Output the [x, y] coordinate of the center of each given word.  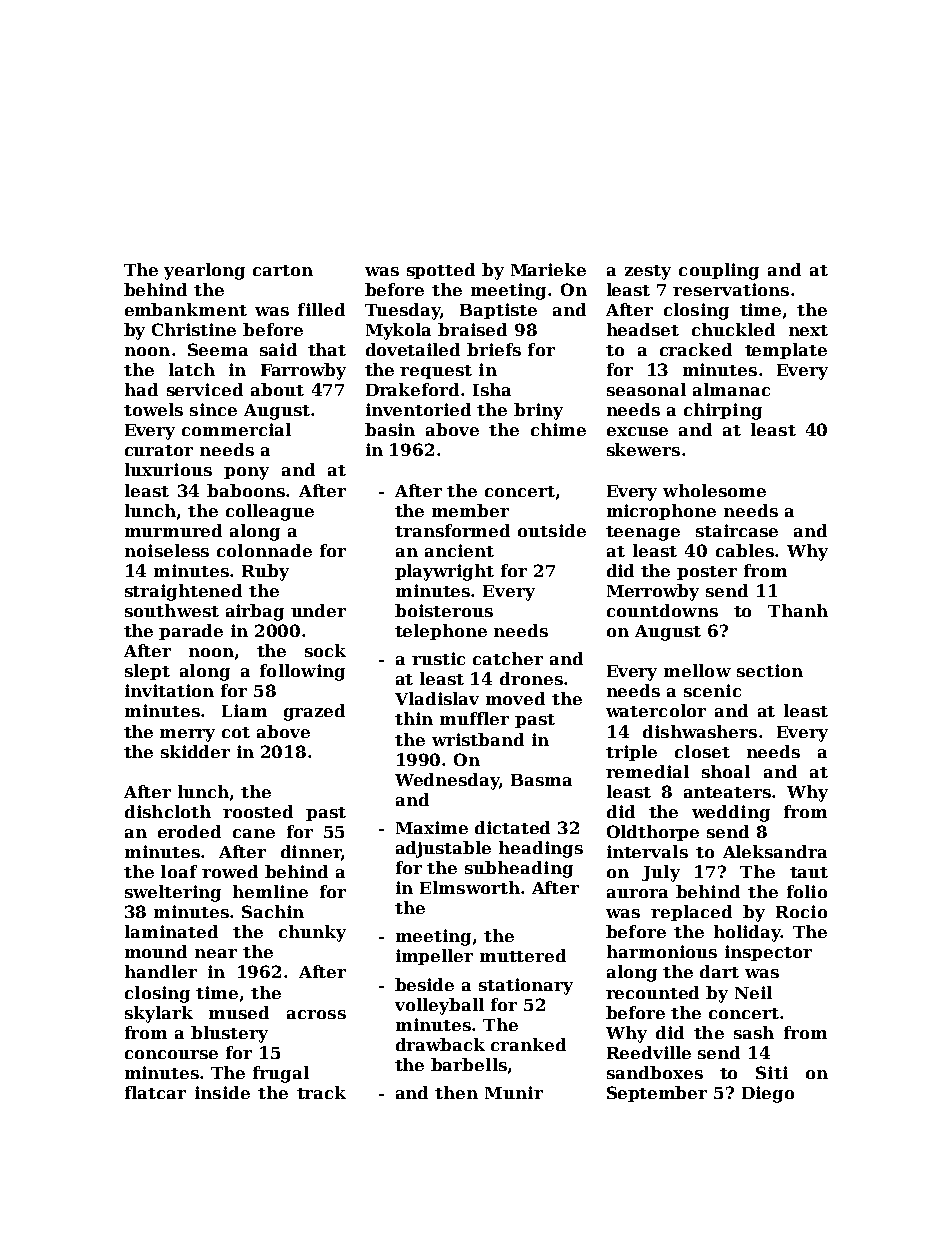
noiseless [167, 550]
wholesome [714, 490]
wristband [478, 739]
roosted [258, 811]
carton [283, 270]
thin [414, 718]
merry [187, 735]
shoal [726, 771]
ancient [459, 550]
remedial [647, 771]
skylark [159, 1014]
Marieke [548, 269]
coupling [719, 271]
